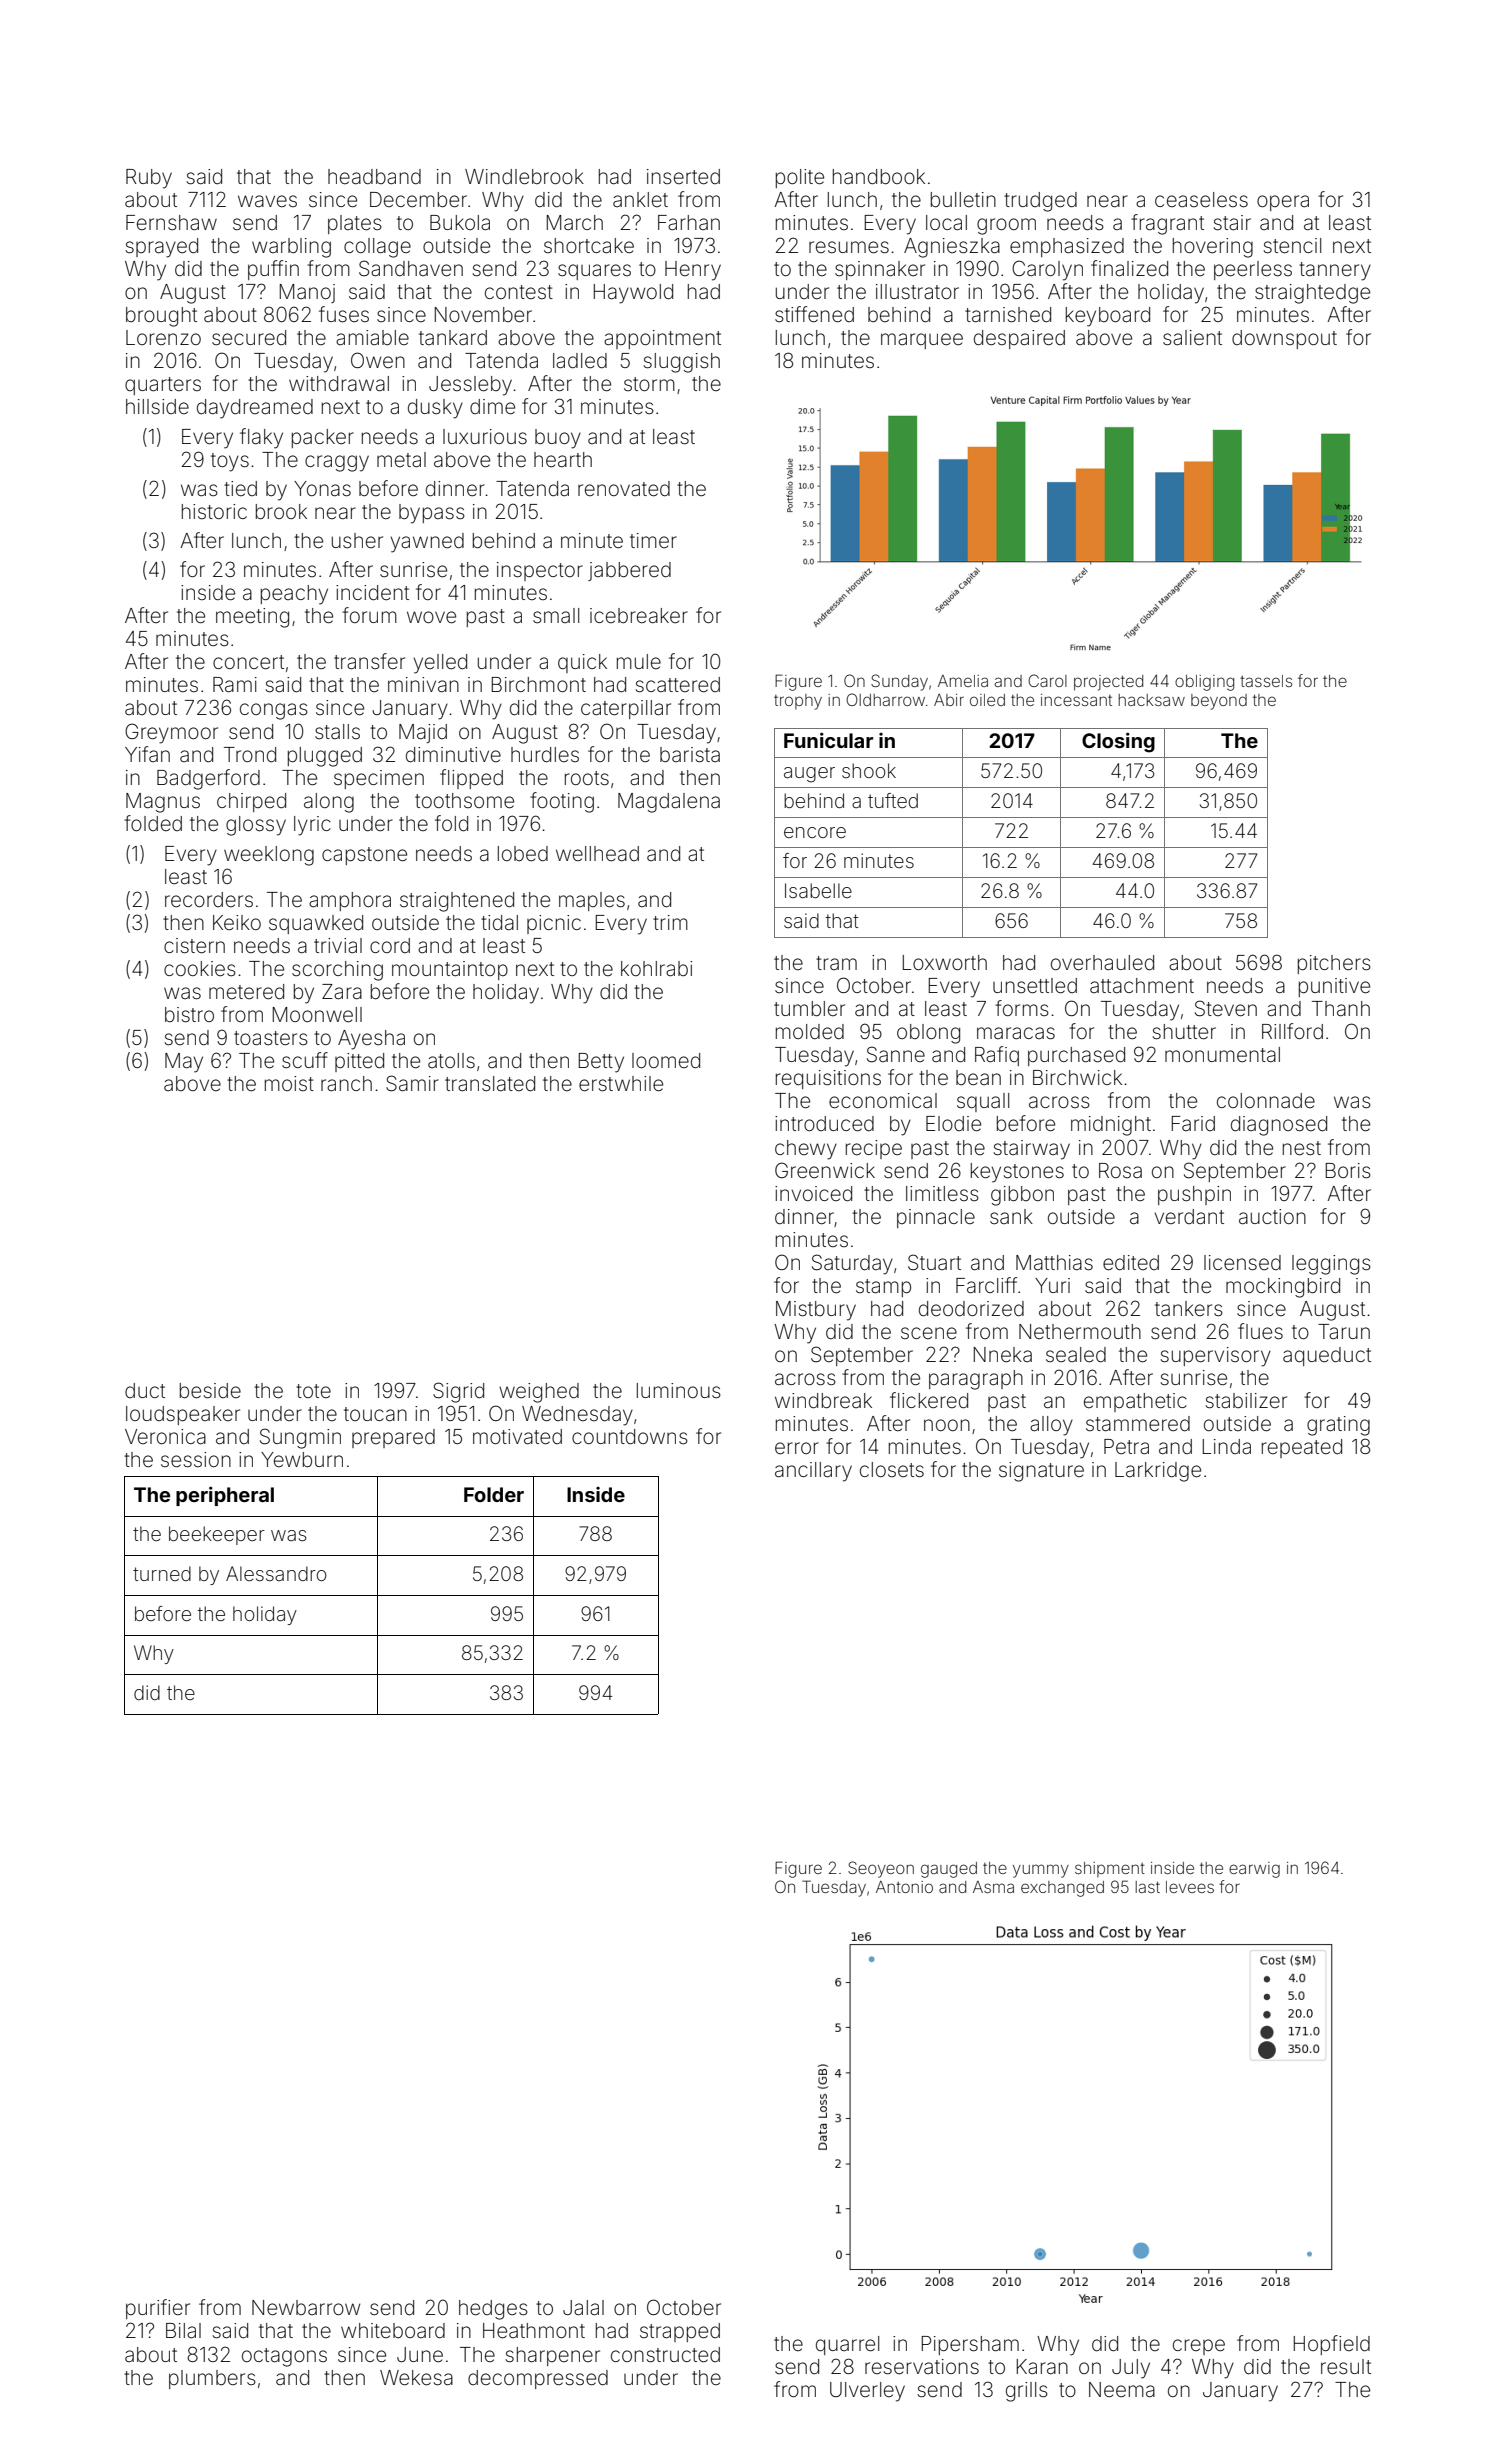 This screenshot has height=2464, width=1496. Describe the element at coordinates (1284, 339) in the screenshot. I see `downspout` at that location.
